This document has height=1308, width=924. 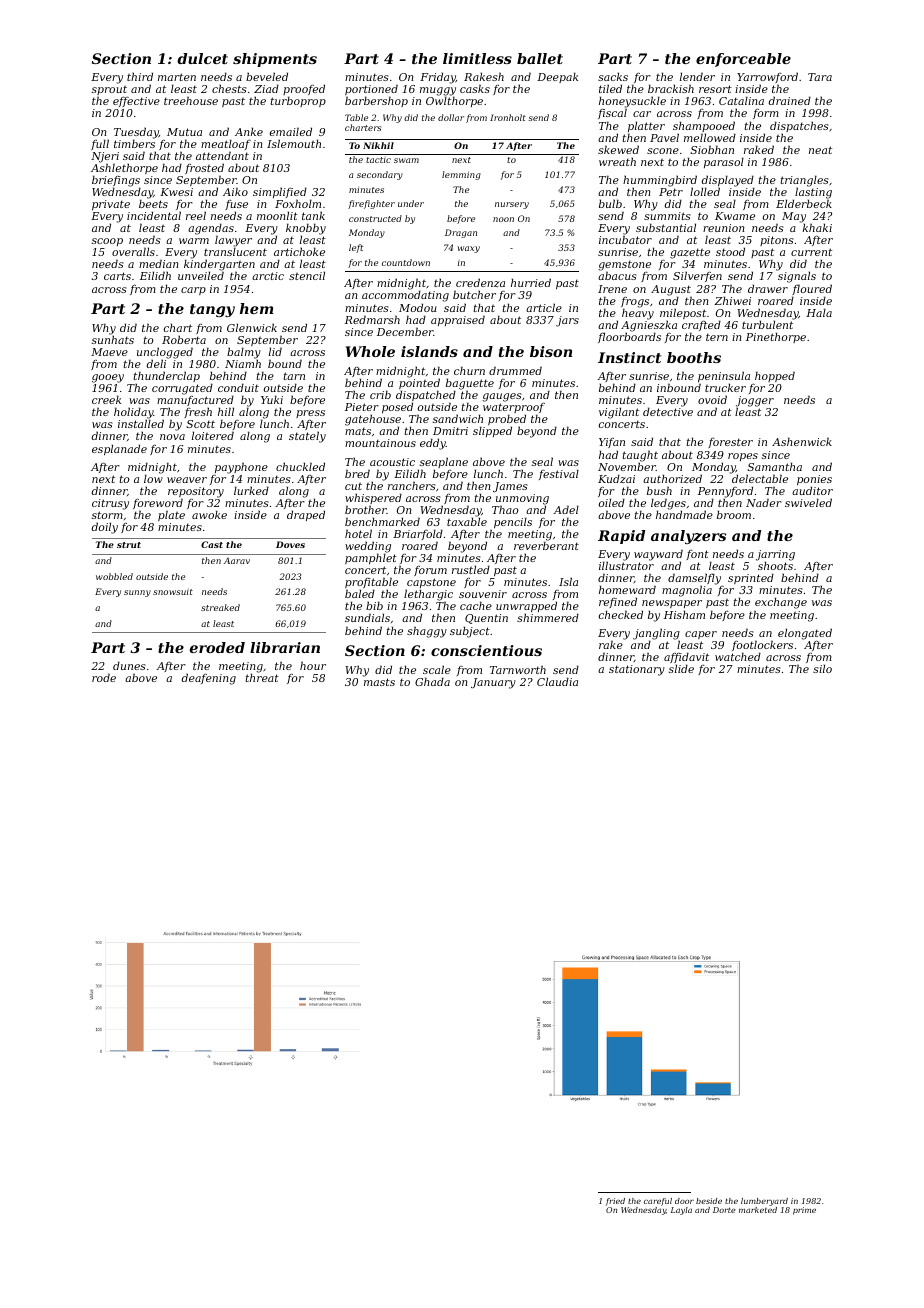 I want to click on beveled, so click(x=267, y=76).
